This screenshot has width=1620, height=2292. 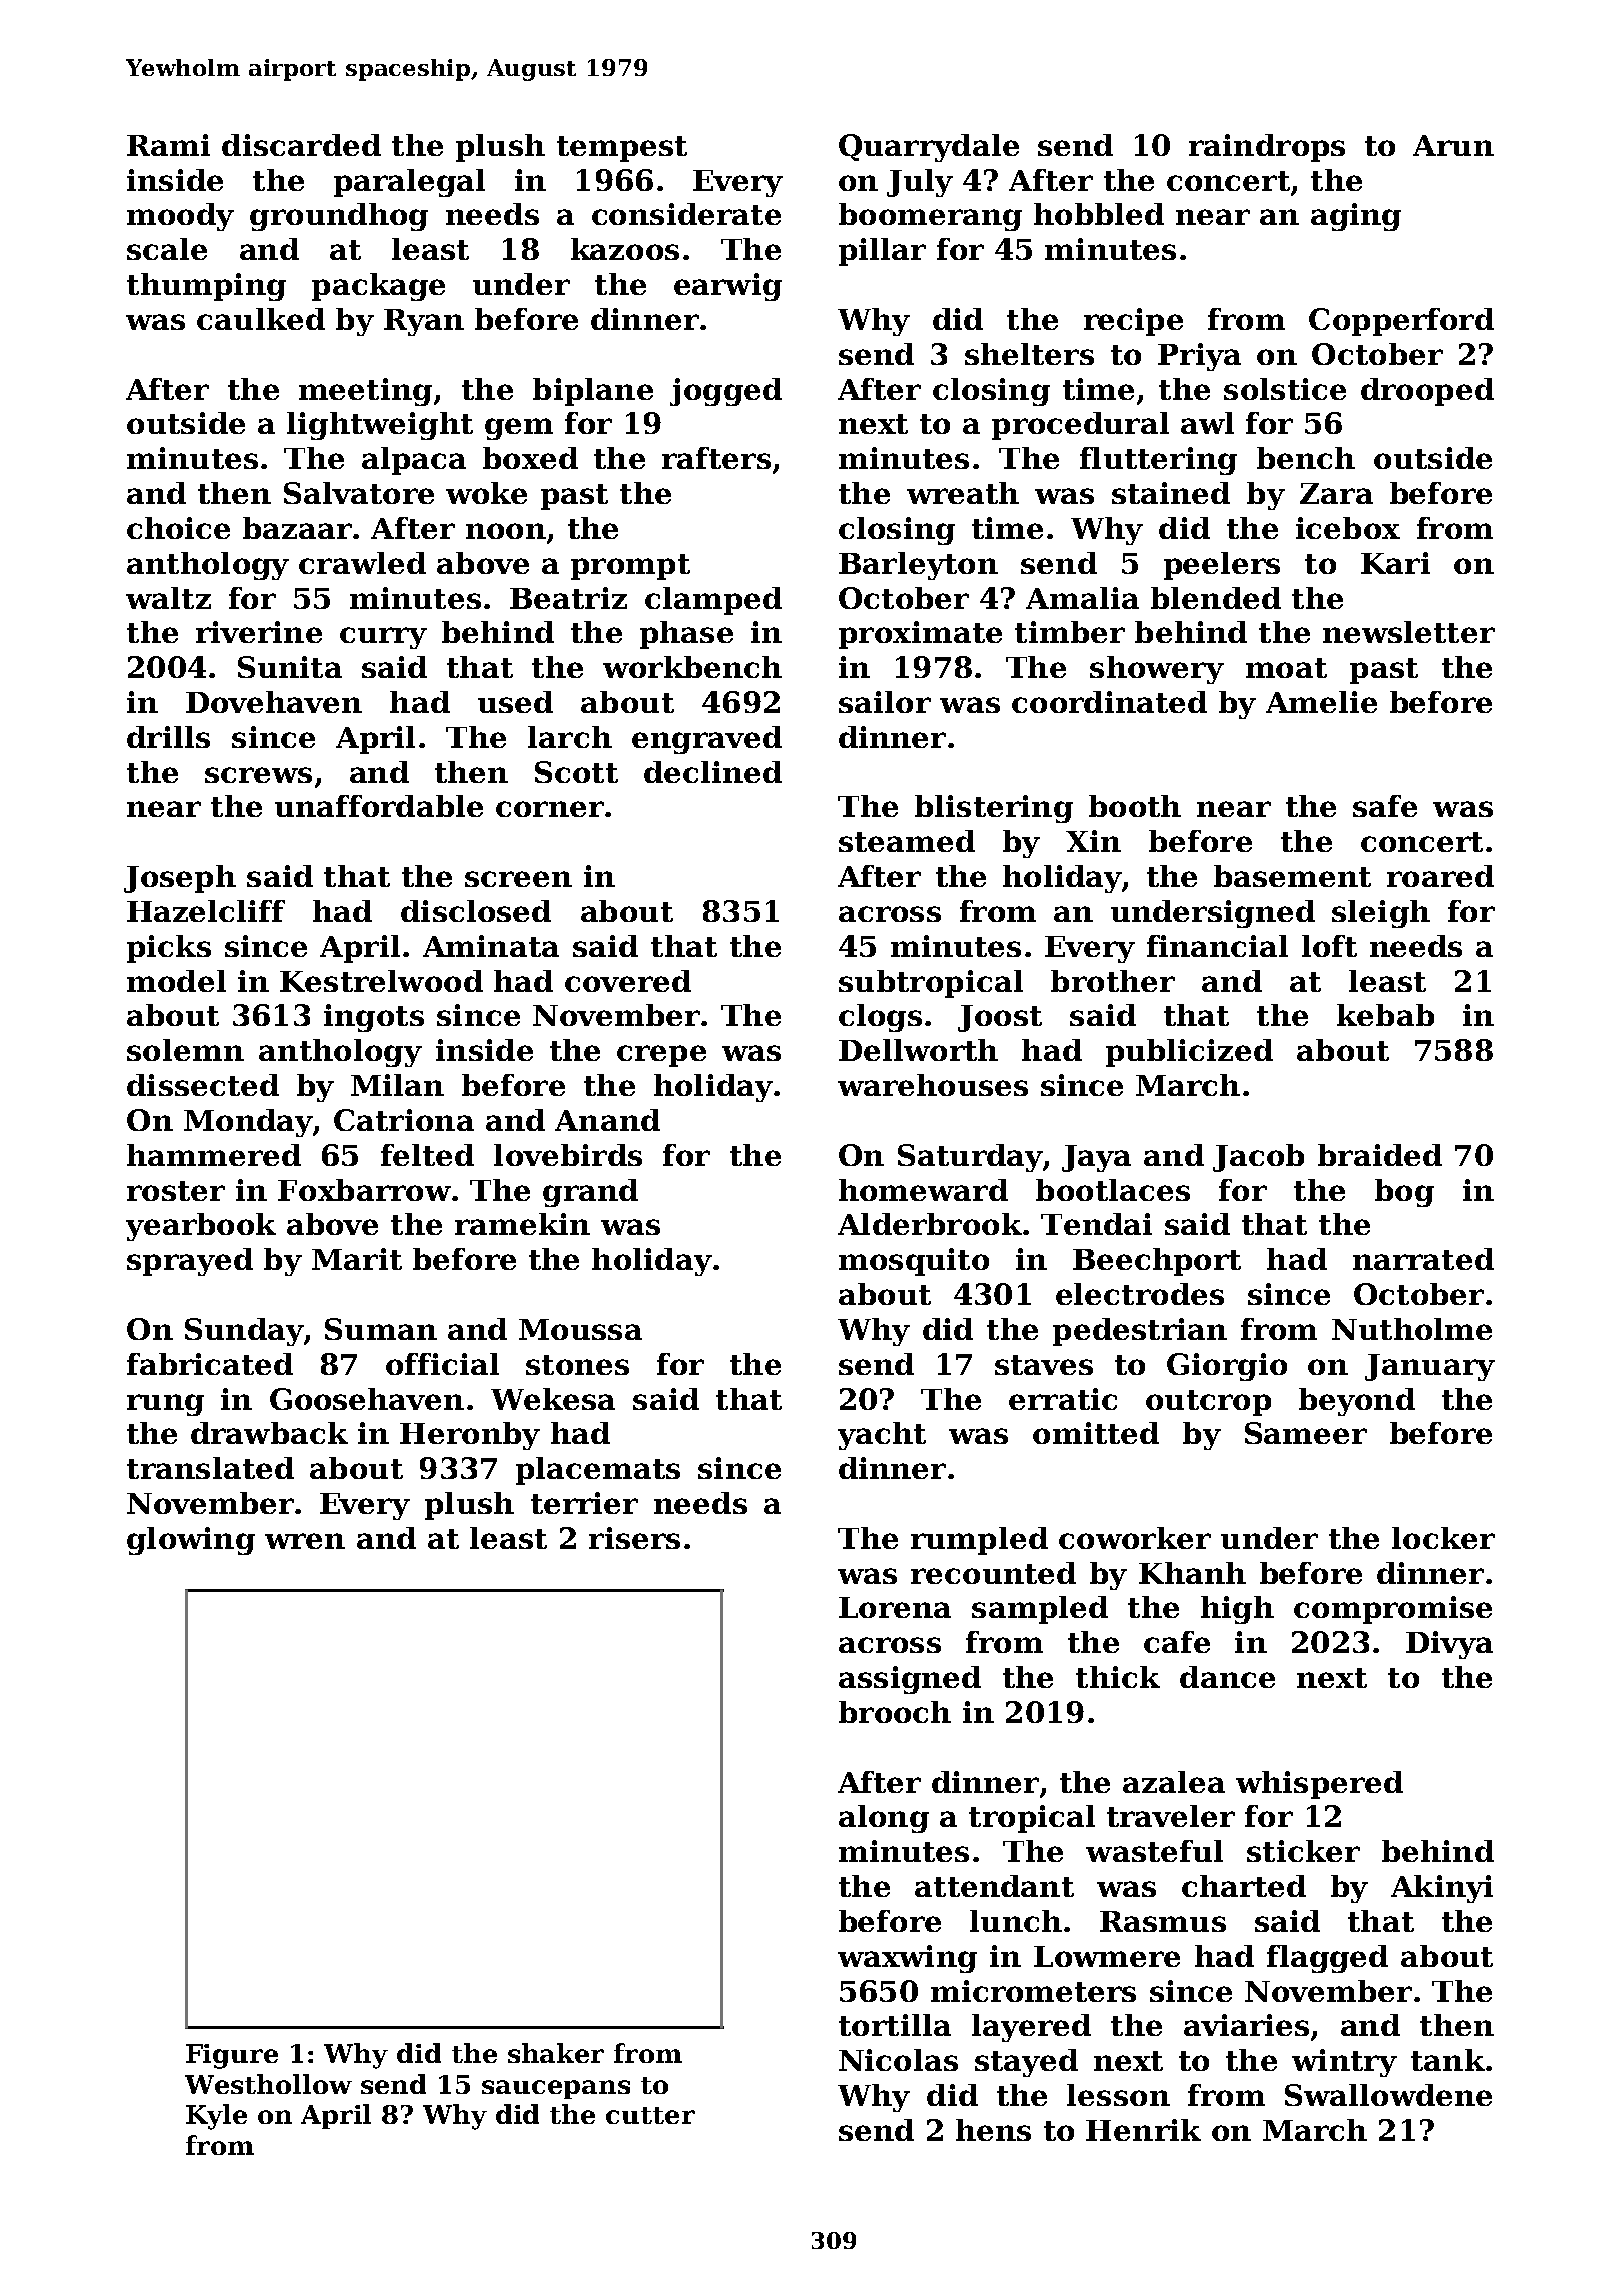 I want to click on jogged, so click(x=726, y=392).
